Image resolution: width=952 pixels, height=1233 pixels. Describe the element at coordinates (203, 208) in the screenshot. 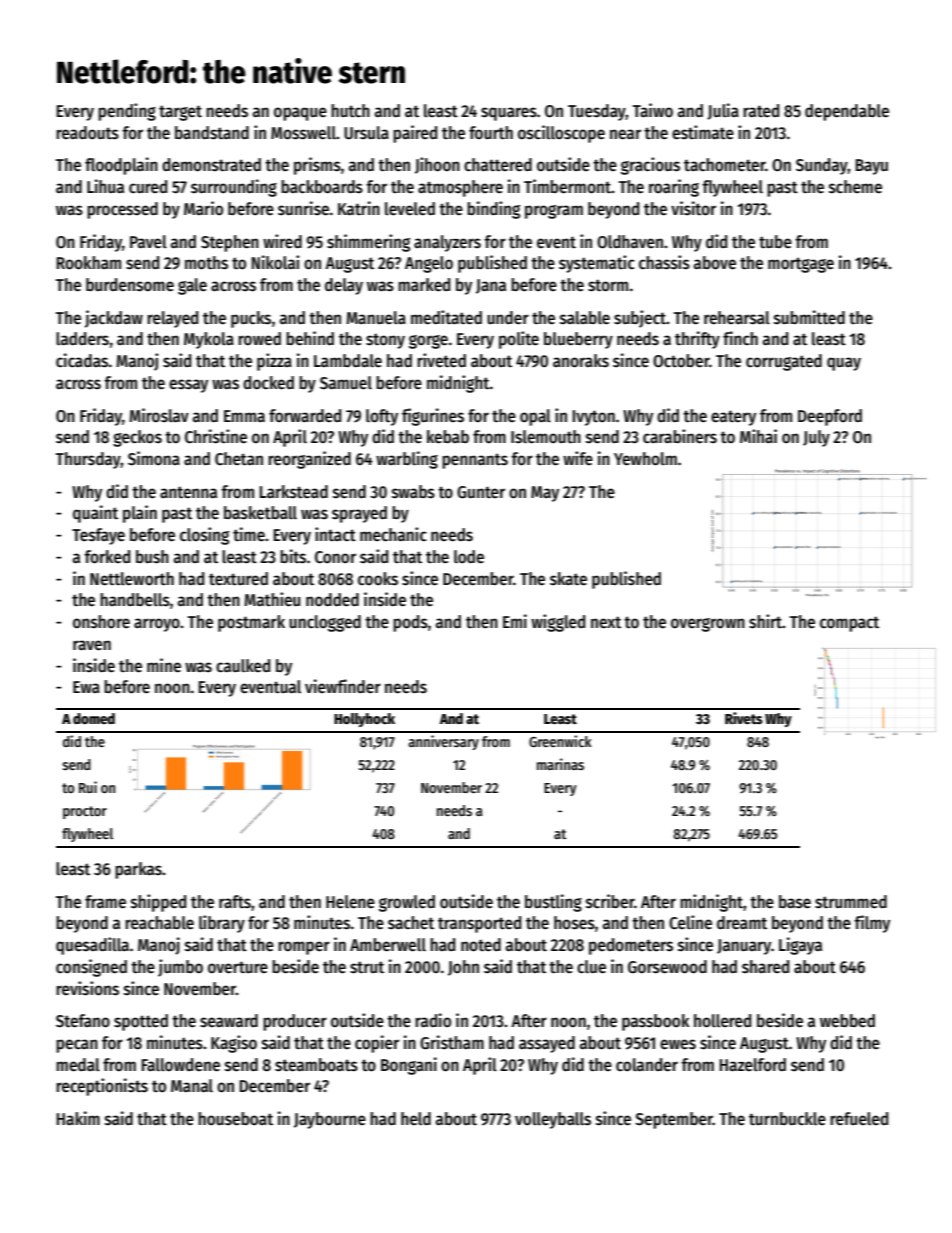

I see `Mario` at that location.
